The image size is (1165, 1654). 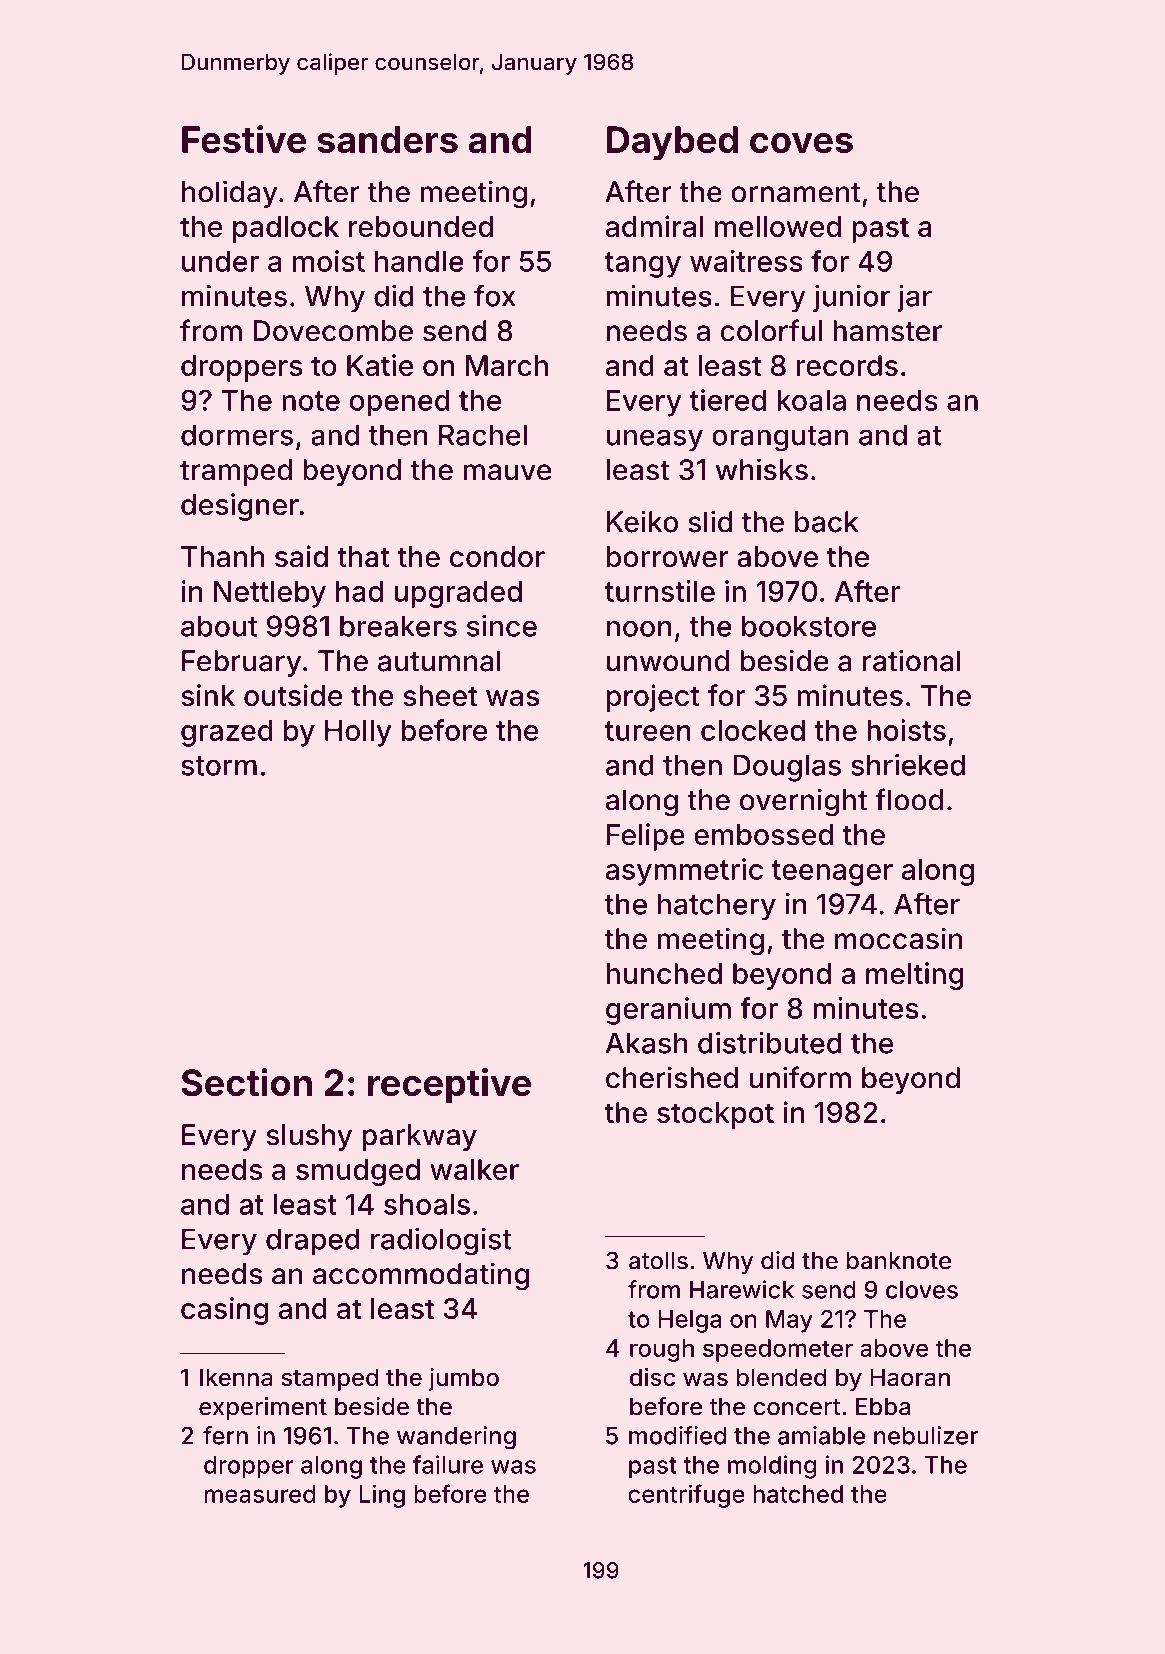 I want to click on Daybed, so click(x=672, y=143).
